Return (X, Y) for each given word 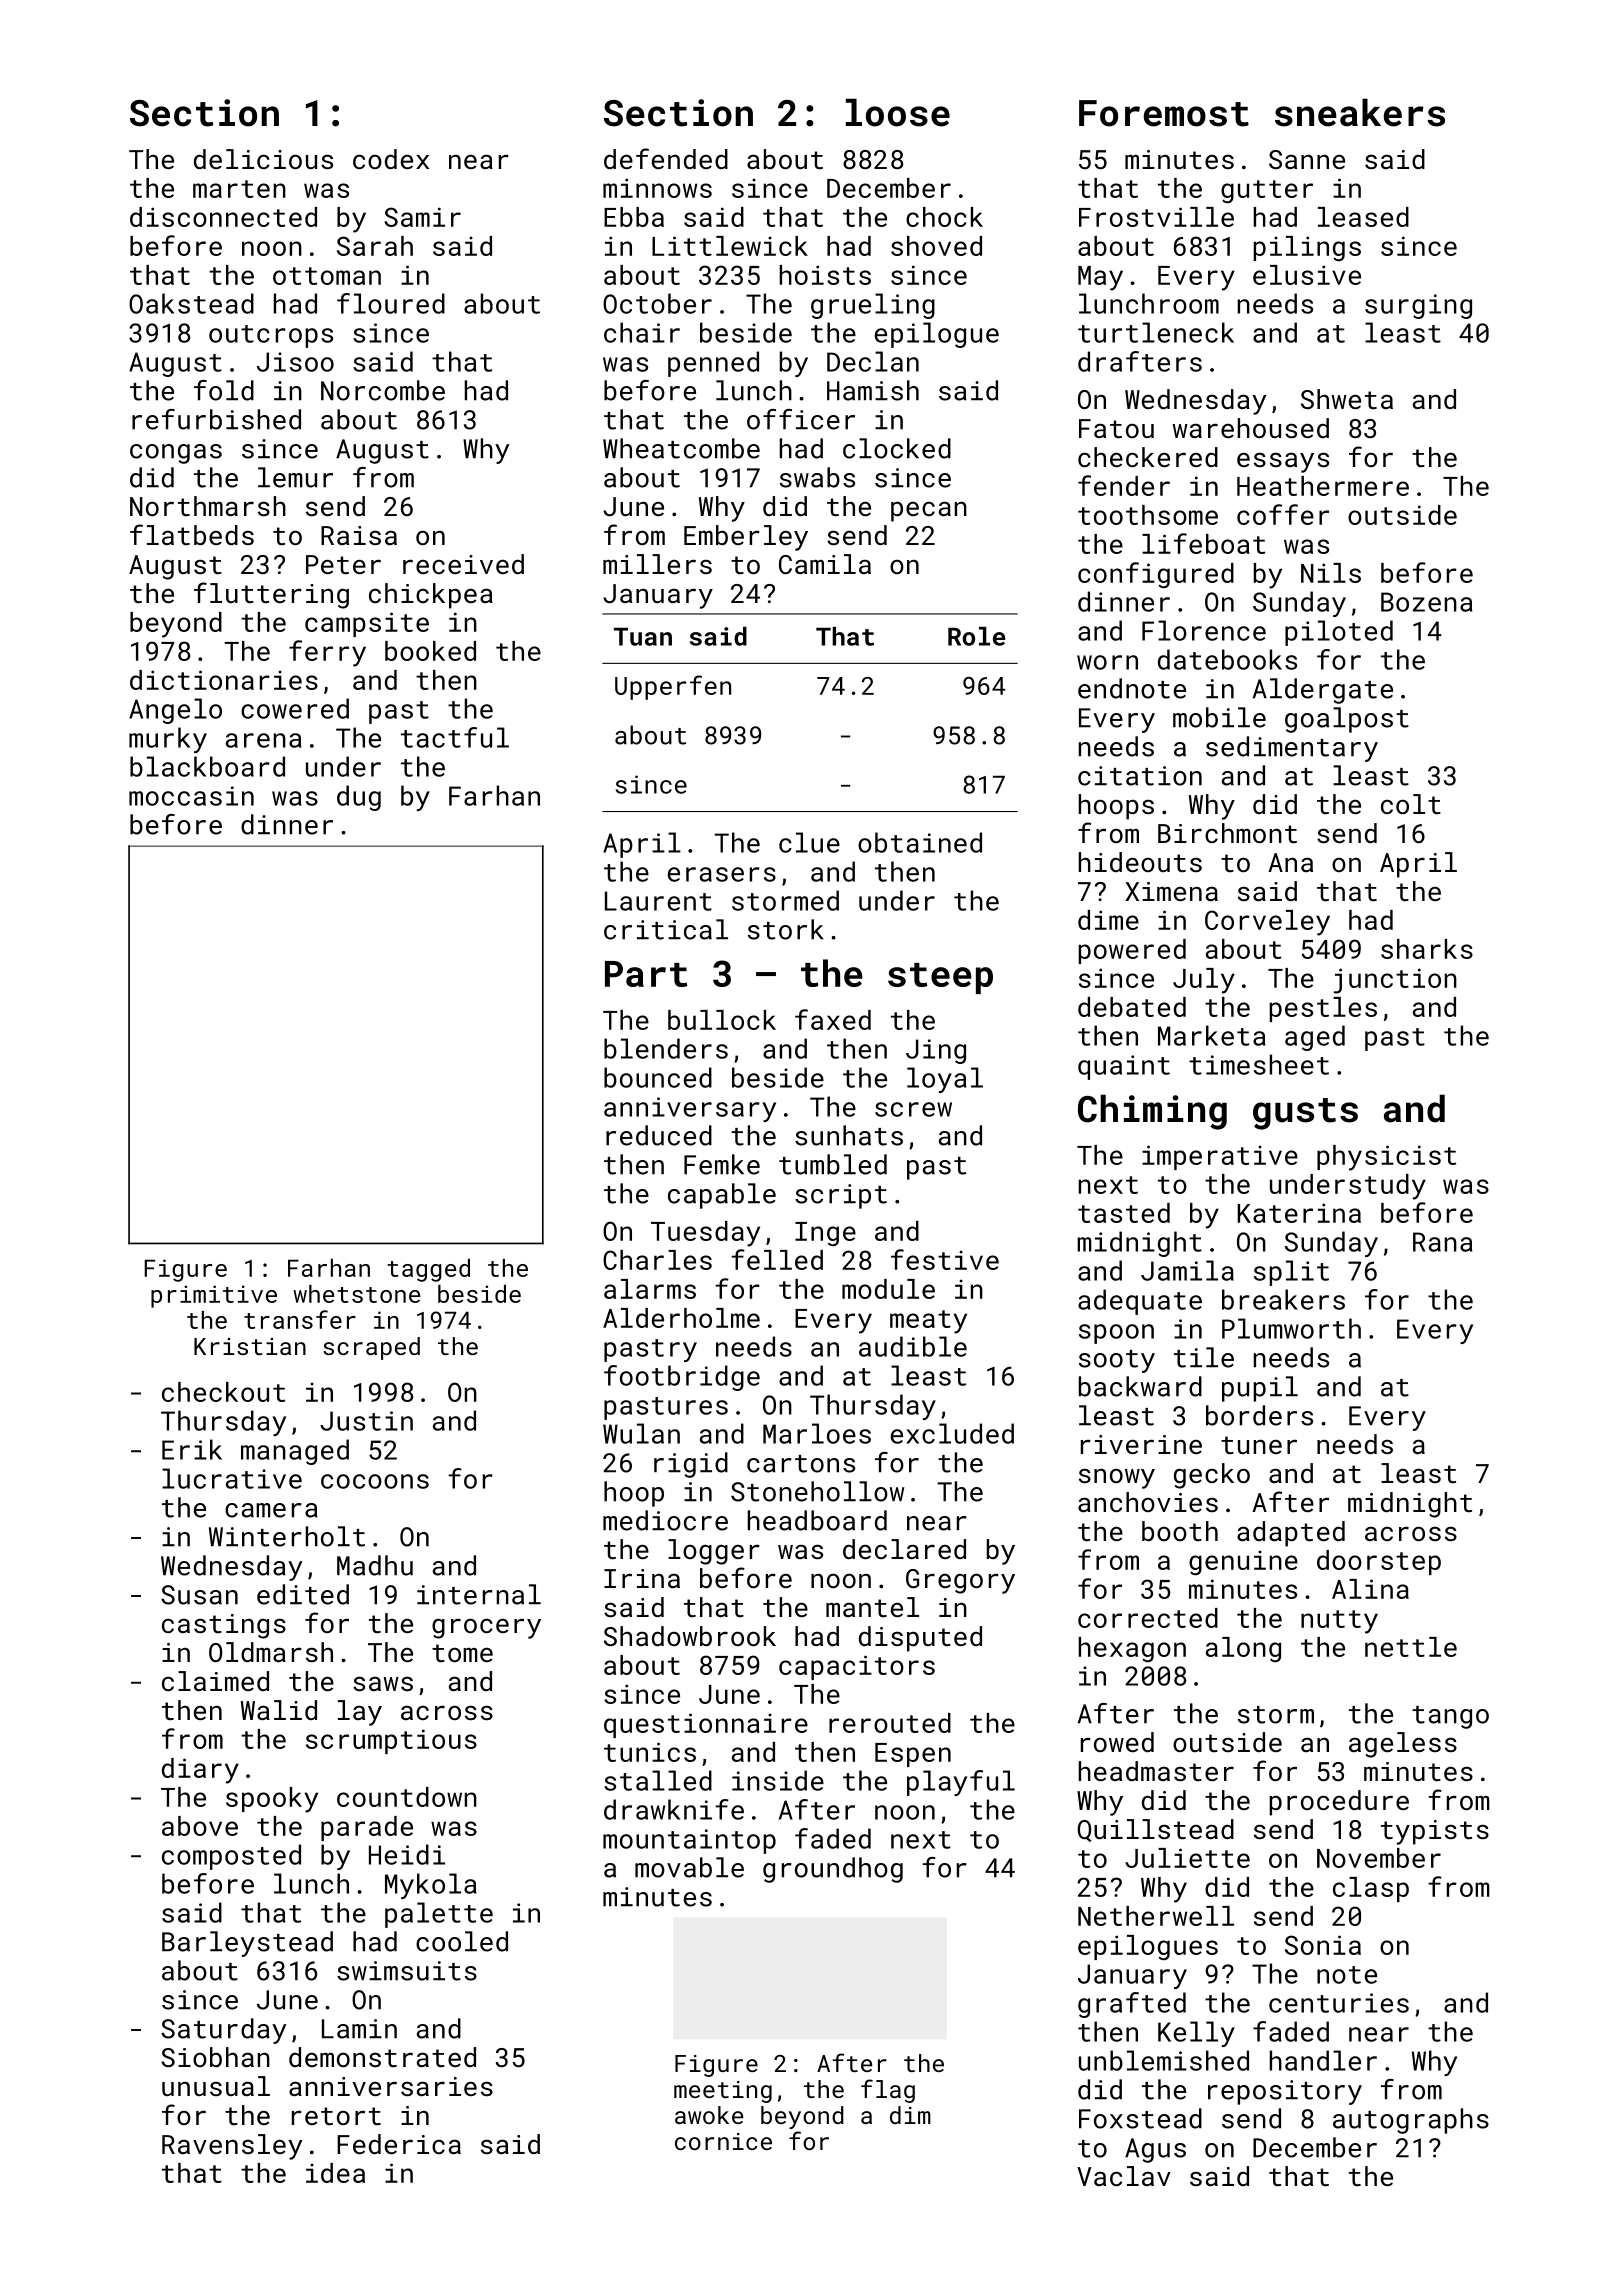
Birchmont (1227, 833)
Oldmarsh (271, 1652)
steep (940, 978)
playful (961, 1783)
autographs (1411, 2121)
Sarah (375, 246)
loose (898, 112)
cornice (723, 2141)
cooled (462, 1941)
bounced (658, 1077)
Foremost (1164, 113)
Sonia (1323, 1945)
